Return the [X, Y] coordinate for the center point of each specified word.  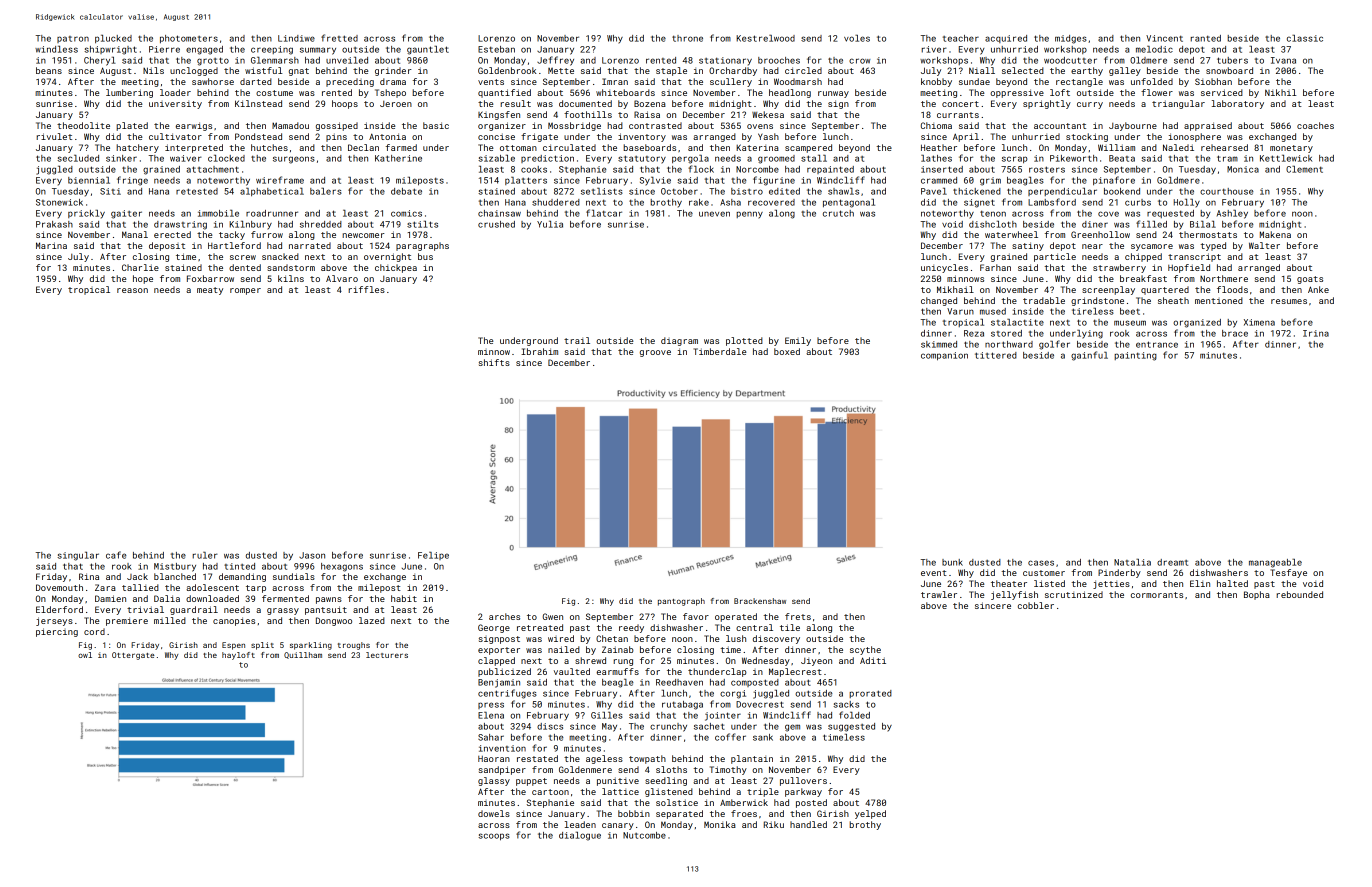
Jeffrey [555, 61]
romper [245, 291]
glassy [494, 781]
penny [749, 215]
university [175, 105]
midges [1071, 39]
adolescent [212, 587]
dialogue [580, 836]
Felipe [433, 556]
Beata [1122, 158]
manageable [1275, 563]
